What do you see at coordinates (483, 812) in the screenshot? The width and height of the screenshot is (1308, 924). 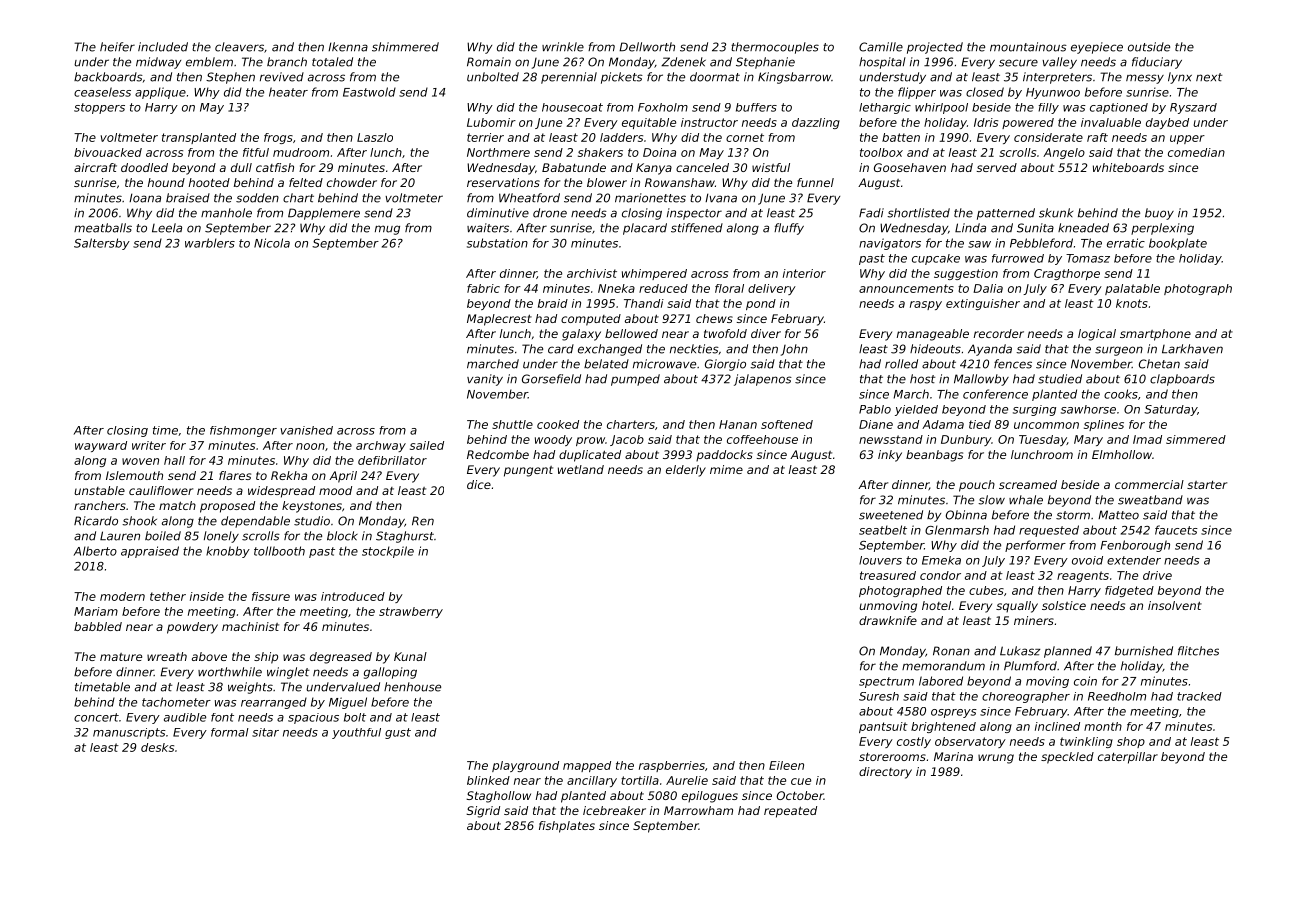 I see `Sigrid` at bounding box center [483, 812].
